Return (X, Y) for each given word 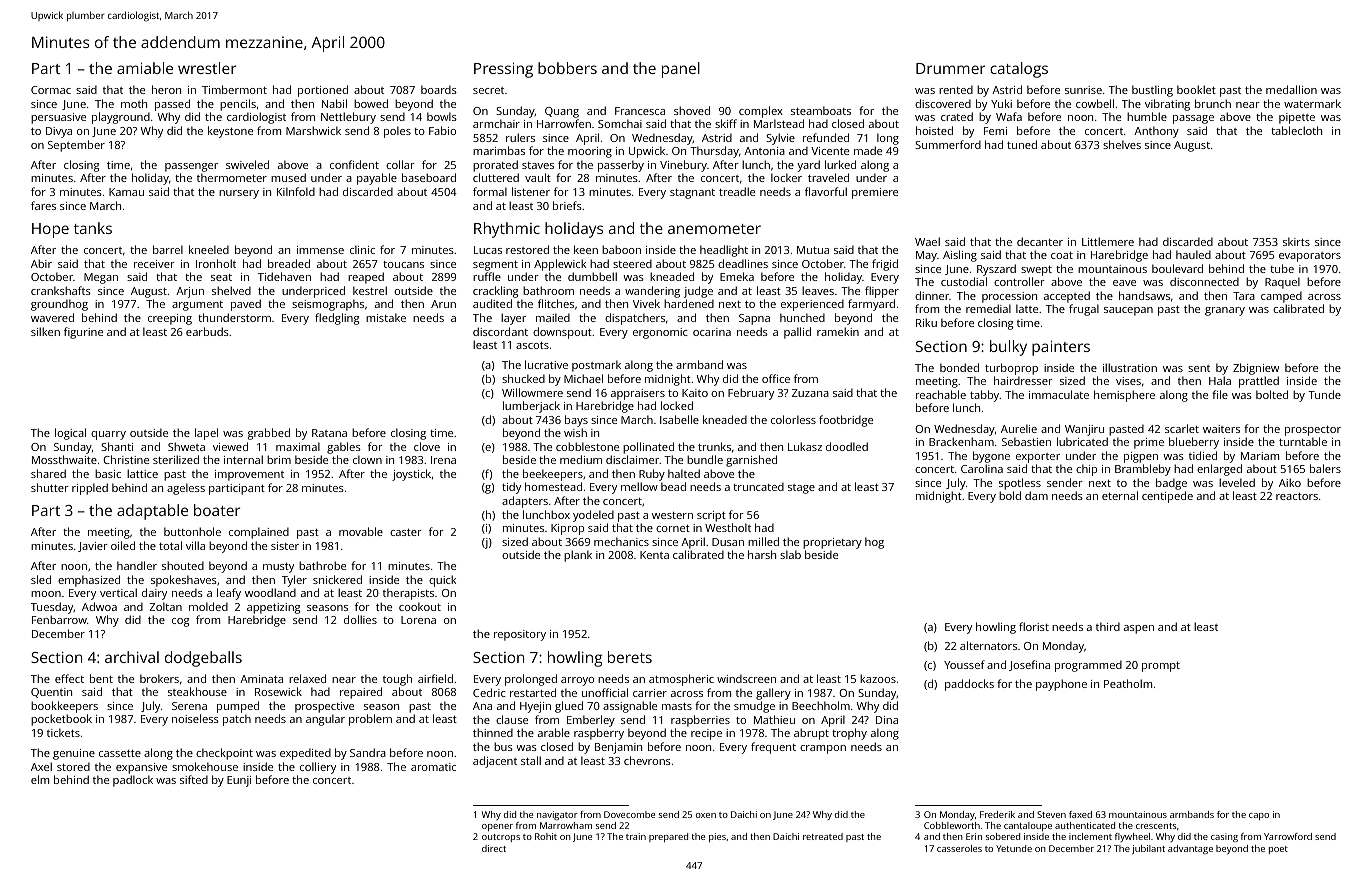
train (636, 836)
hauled (1193, 254)
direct (494, 848)
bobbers (567, 68)
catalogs (1019, 70)
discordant (500, 331)
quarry (108, 435)
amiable (145, 68)
